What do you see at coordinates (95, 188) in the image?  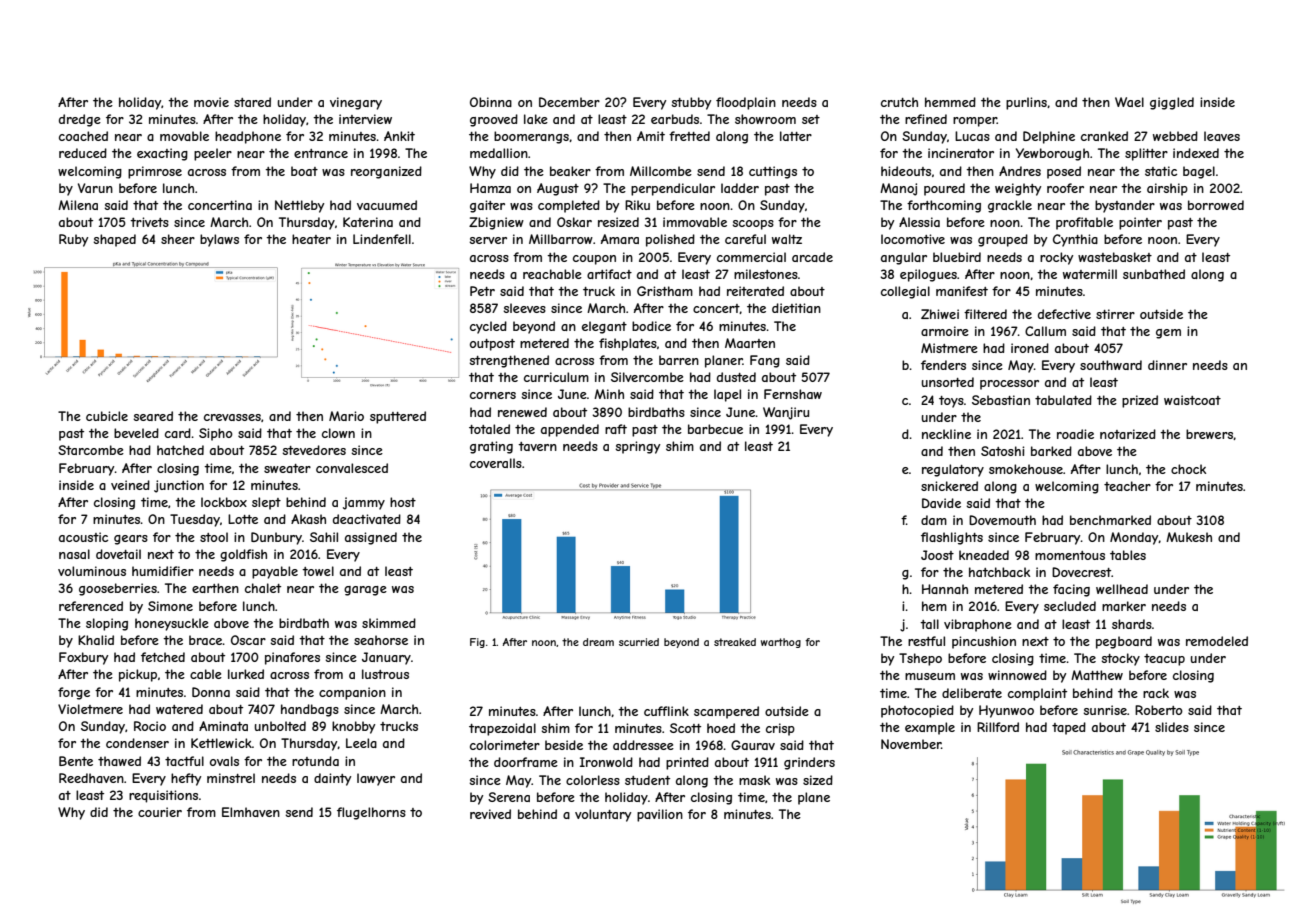 I see `Varun` at bounding box center [95, 188].
